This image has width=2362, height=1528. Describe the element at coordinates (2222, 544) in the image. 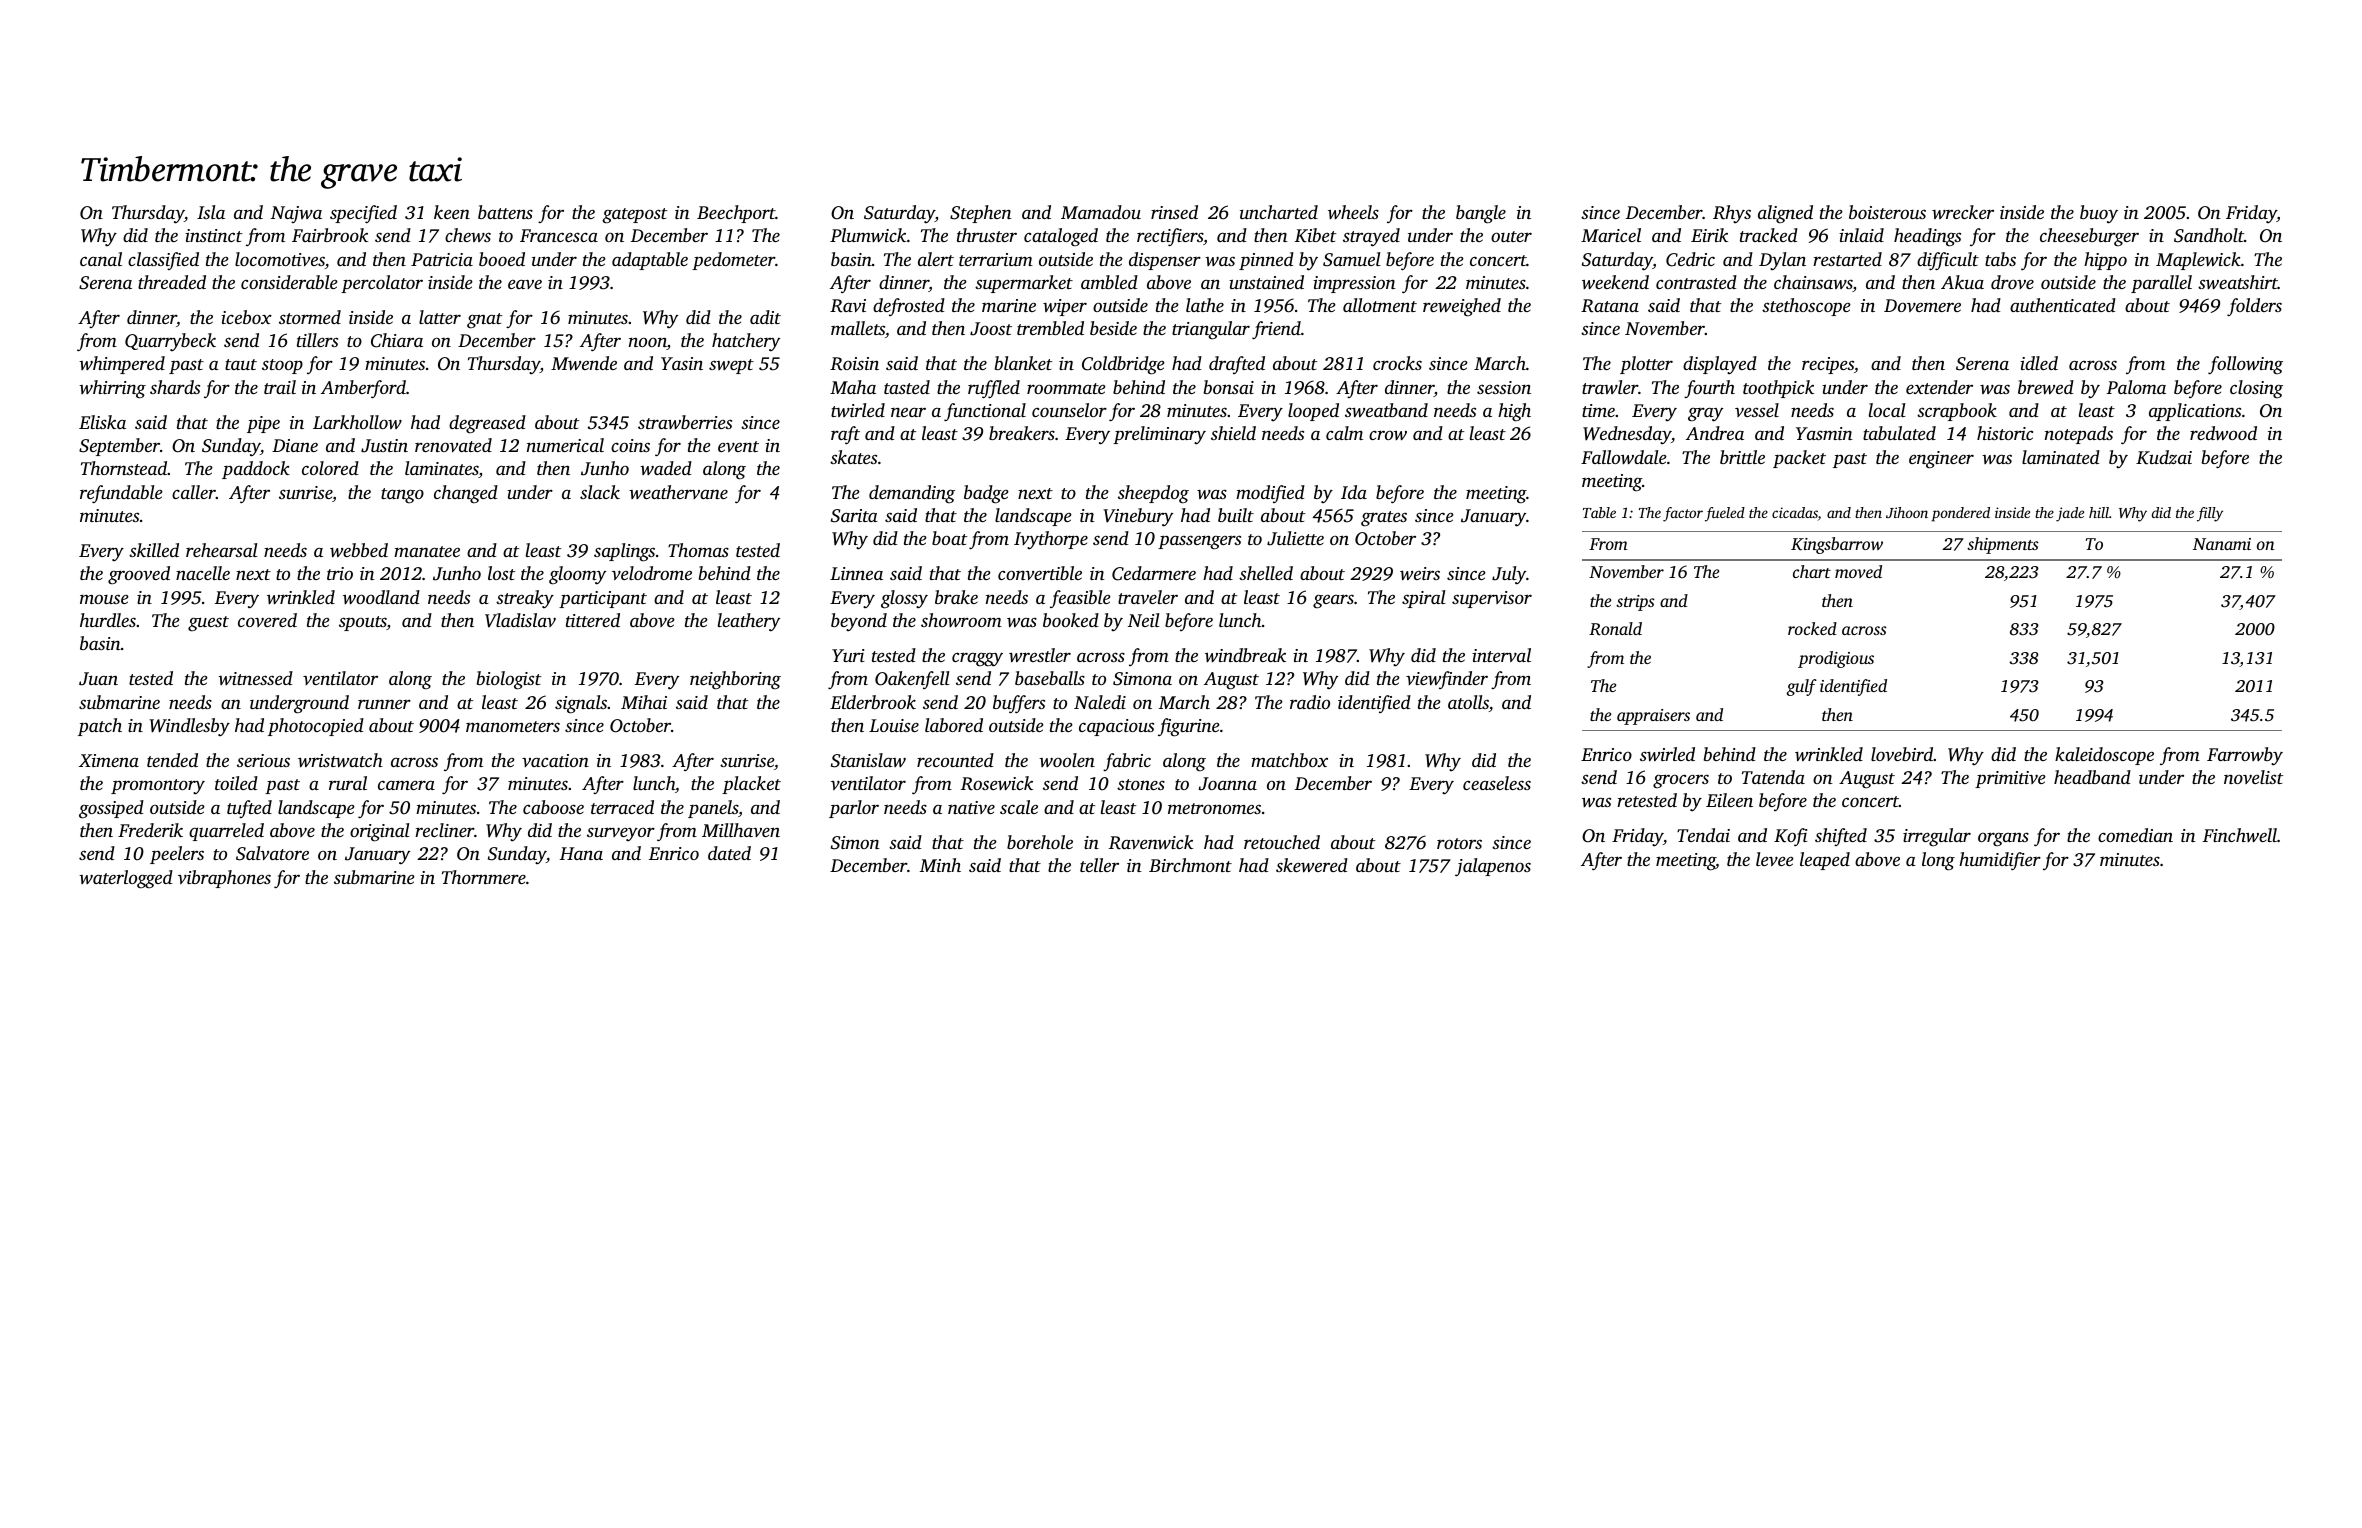

I see `Nanami` at that location.
